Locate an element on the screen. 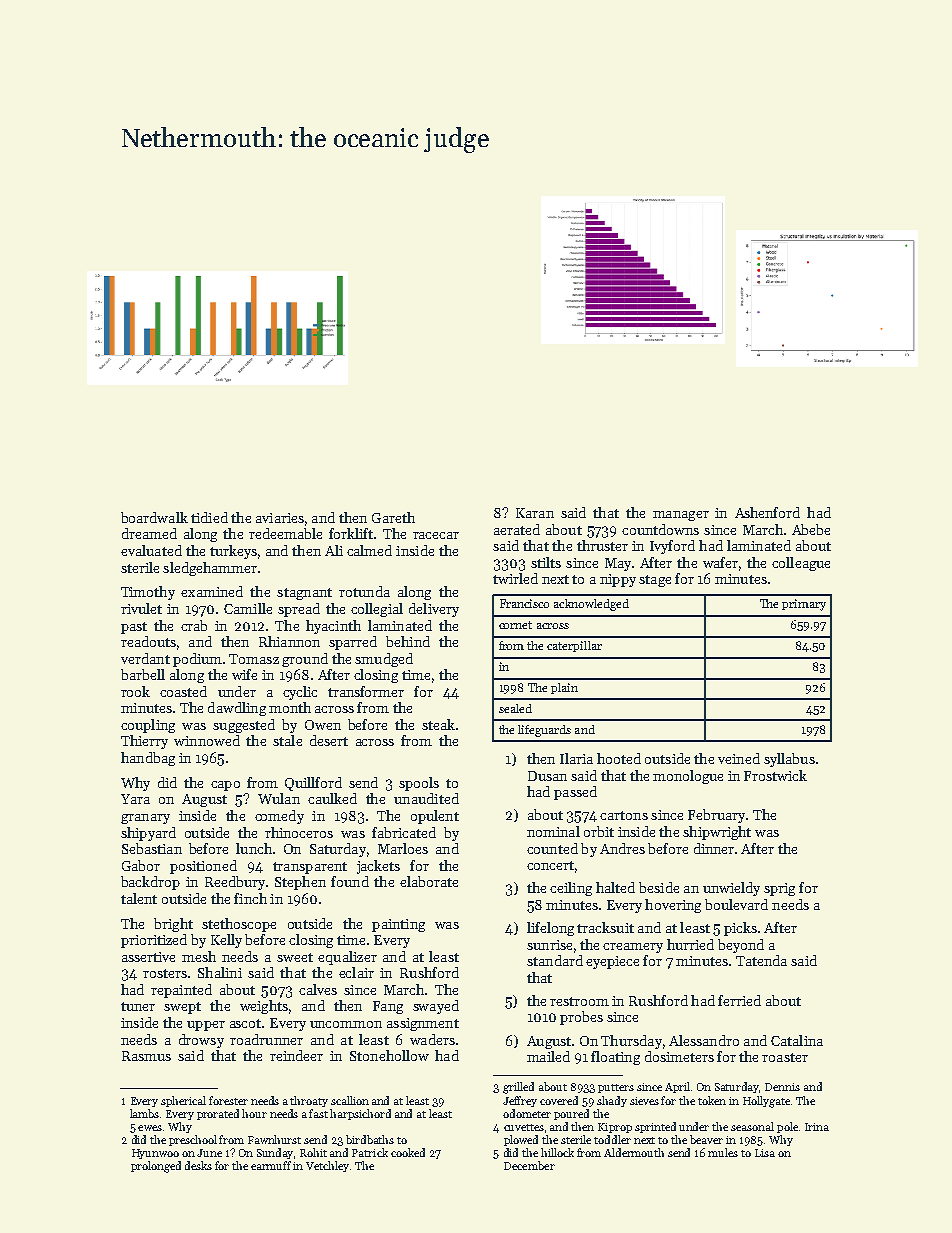 This screenshot has height=1233, width=952. crab is located at coordinates (194, 625).
